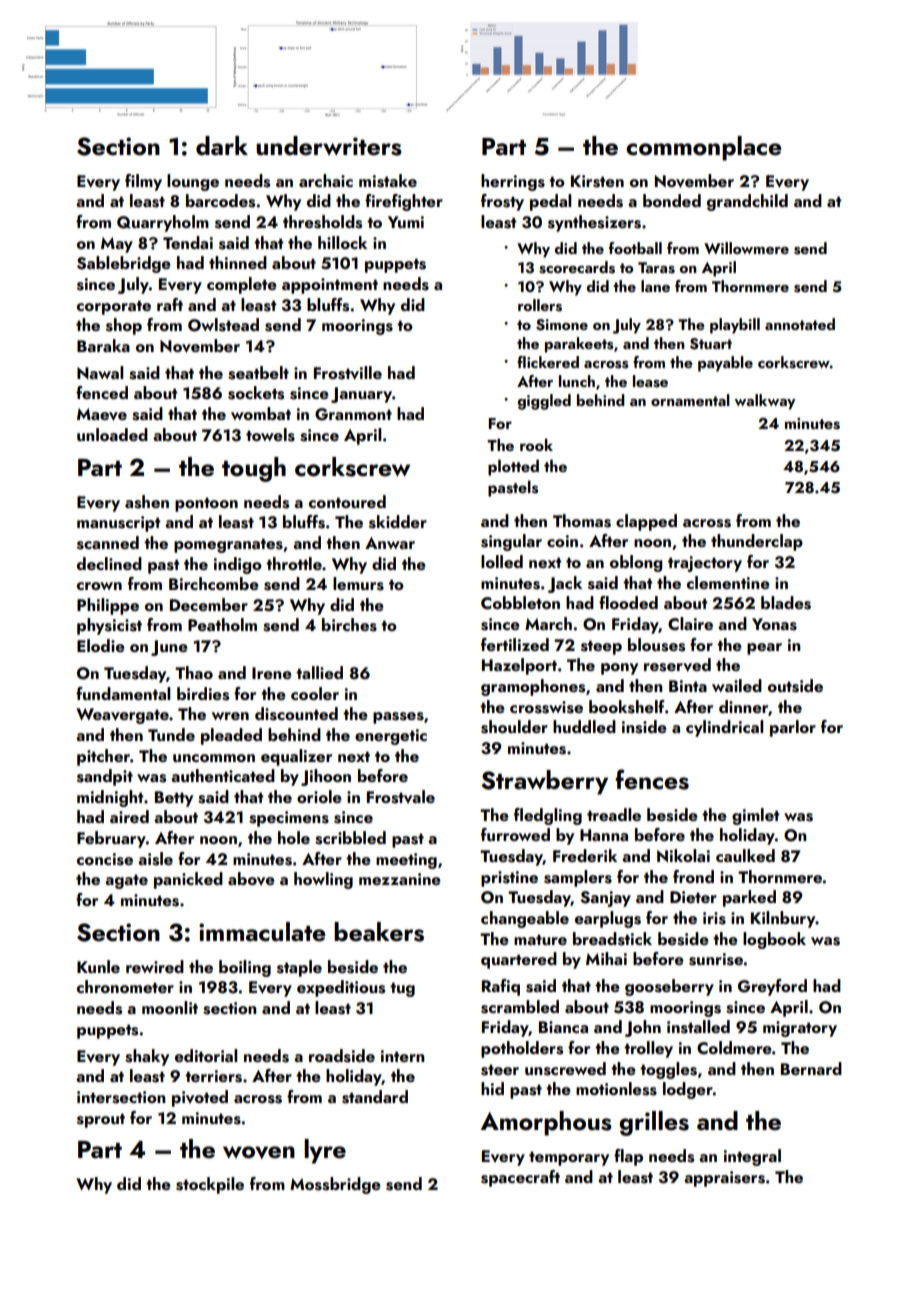 This screenshot has height=1311, width=924. What do you see at coordinates (536, 445) in the screenshot?
I see `rook` at bounding box center [536, 445].
